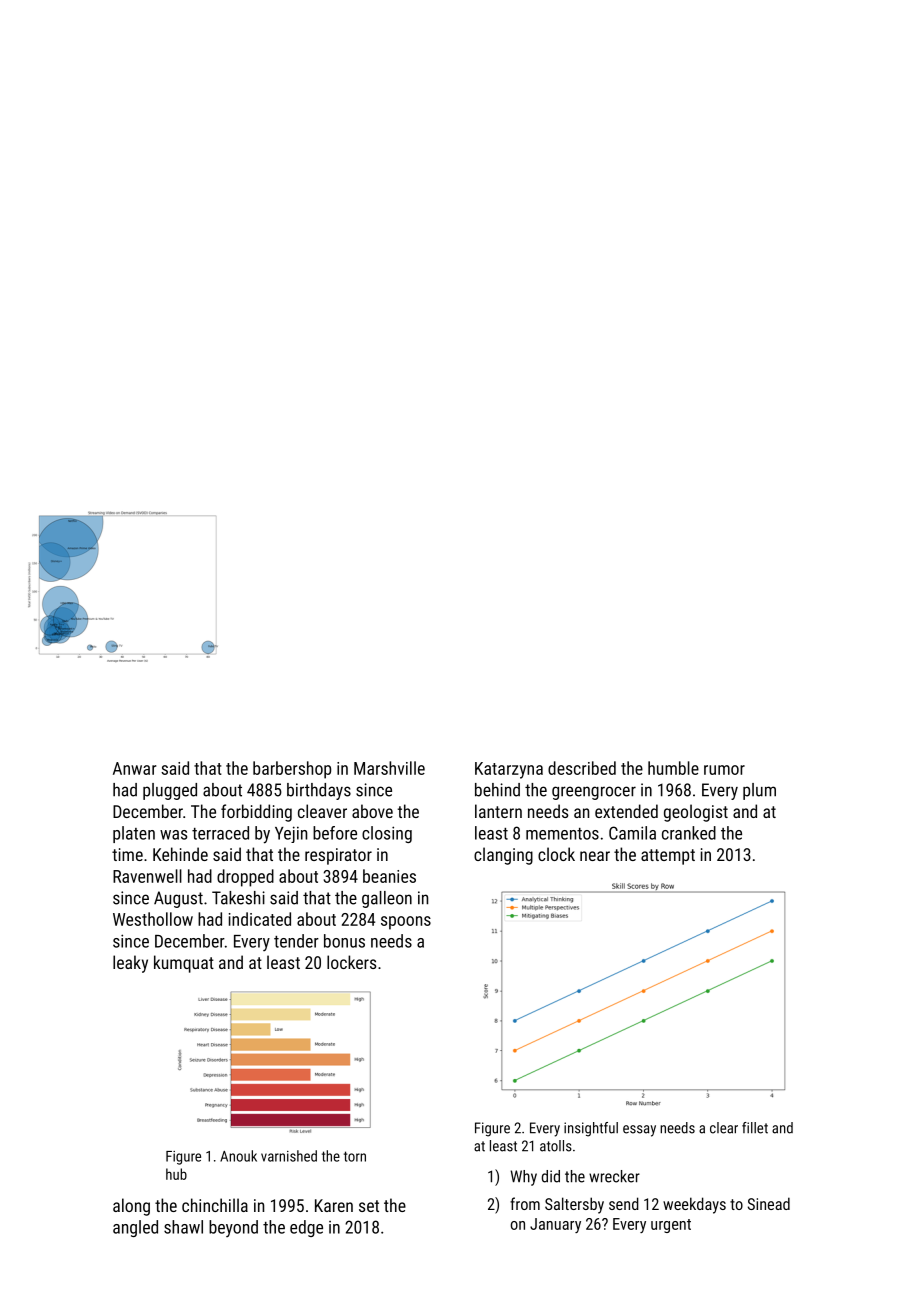 The height and width of the document is (1316, 908). What do you see at coordinates (130, 964) in the document?
I see `leaky` at bounding box center [130, 964].
